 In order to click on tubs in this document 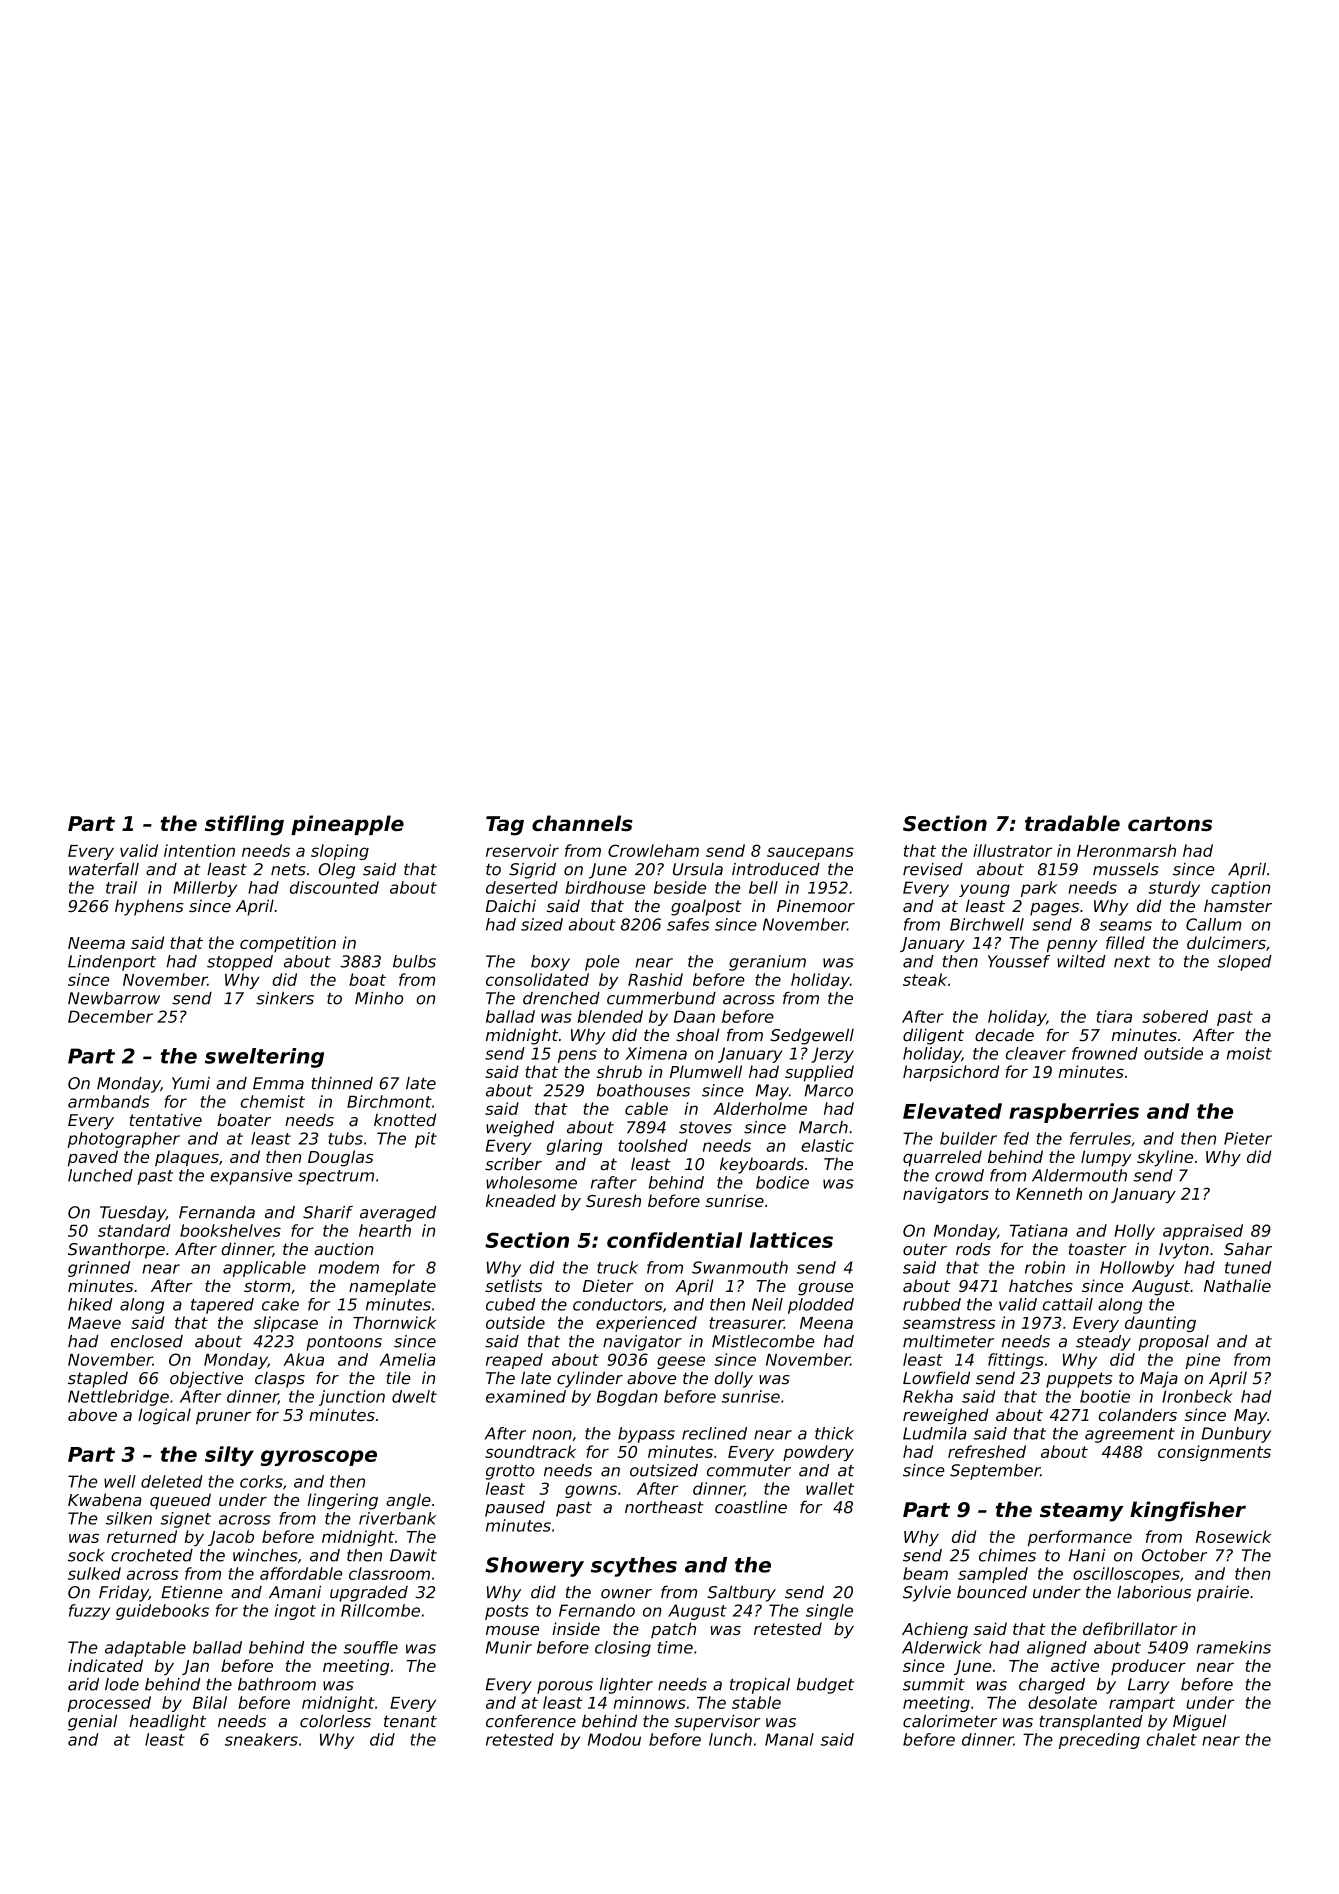, I will do `click(345, 1138)`.
